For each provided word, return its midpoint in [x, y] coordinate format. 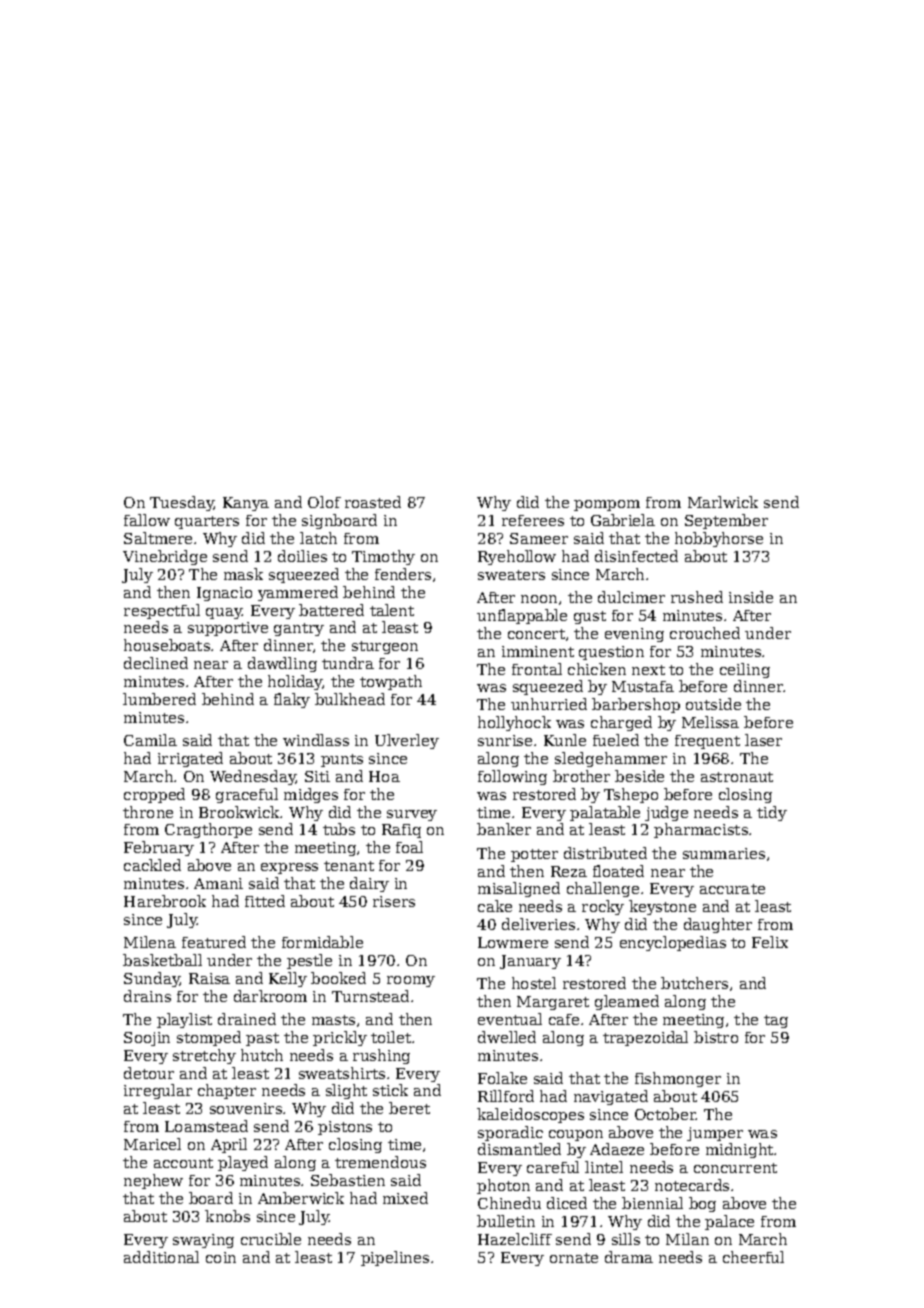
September [726, 521]
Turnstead [370, 996]
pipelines [395, 1258]
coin [221, 1257]
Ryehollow [517, 557]
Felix [770, 942]
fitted [265, 901]
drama [629, 1257]
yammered [298, 593]
